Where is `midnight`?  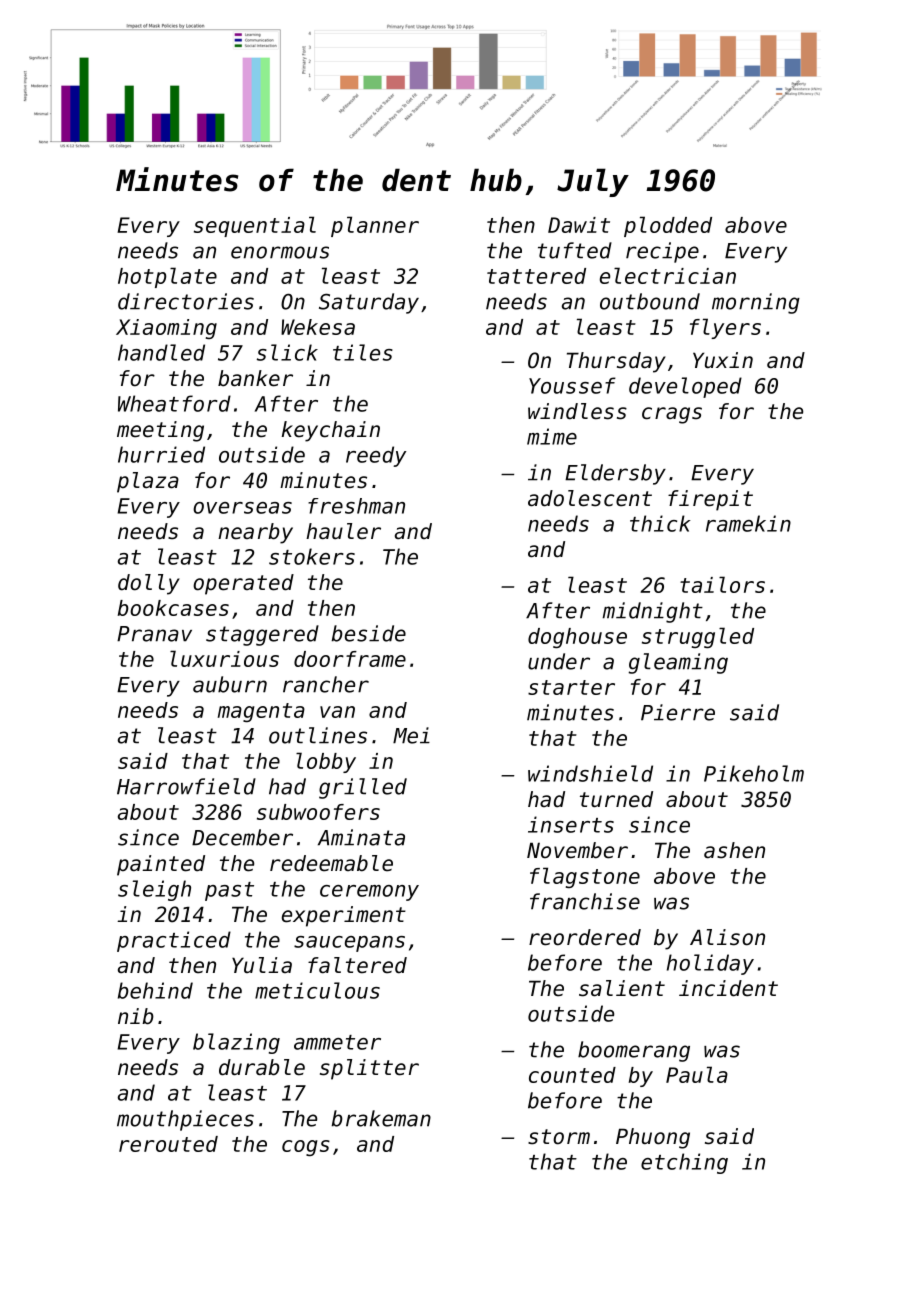 midnight is located at coordinates (653, 612).
